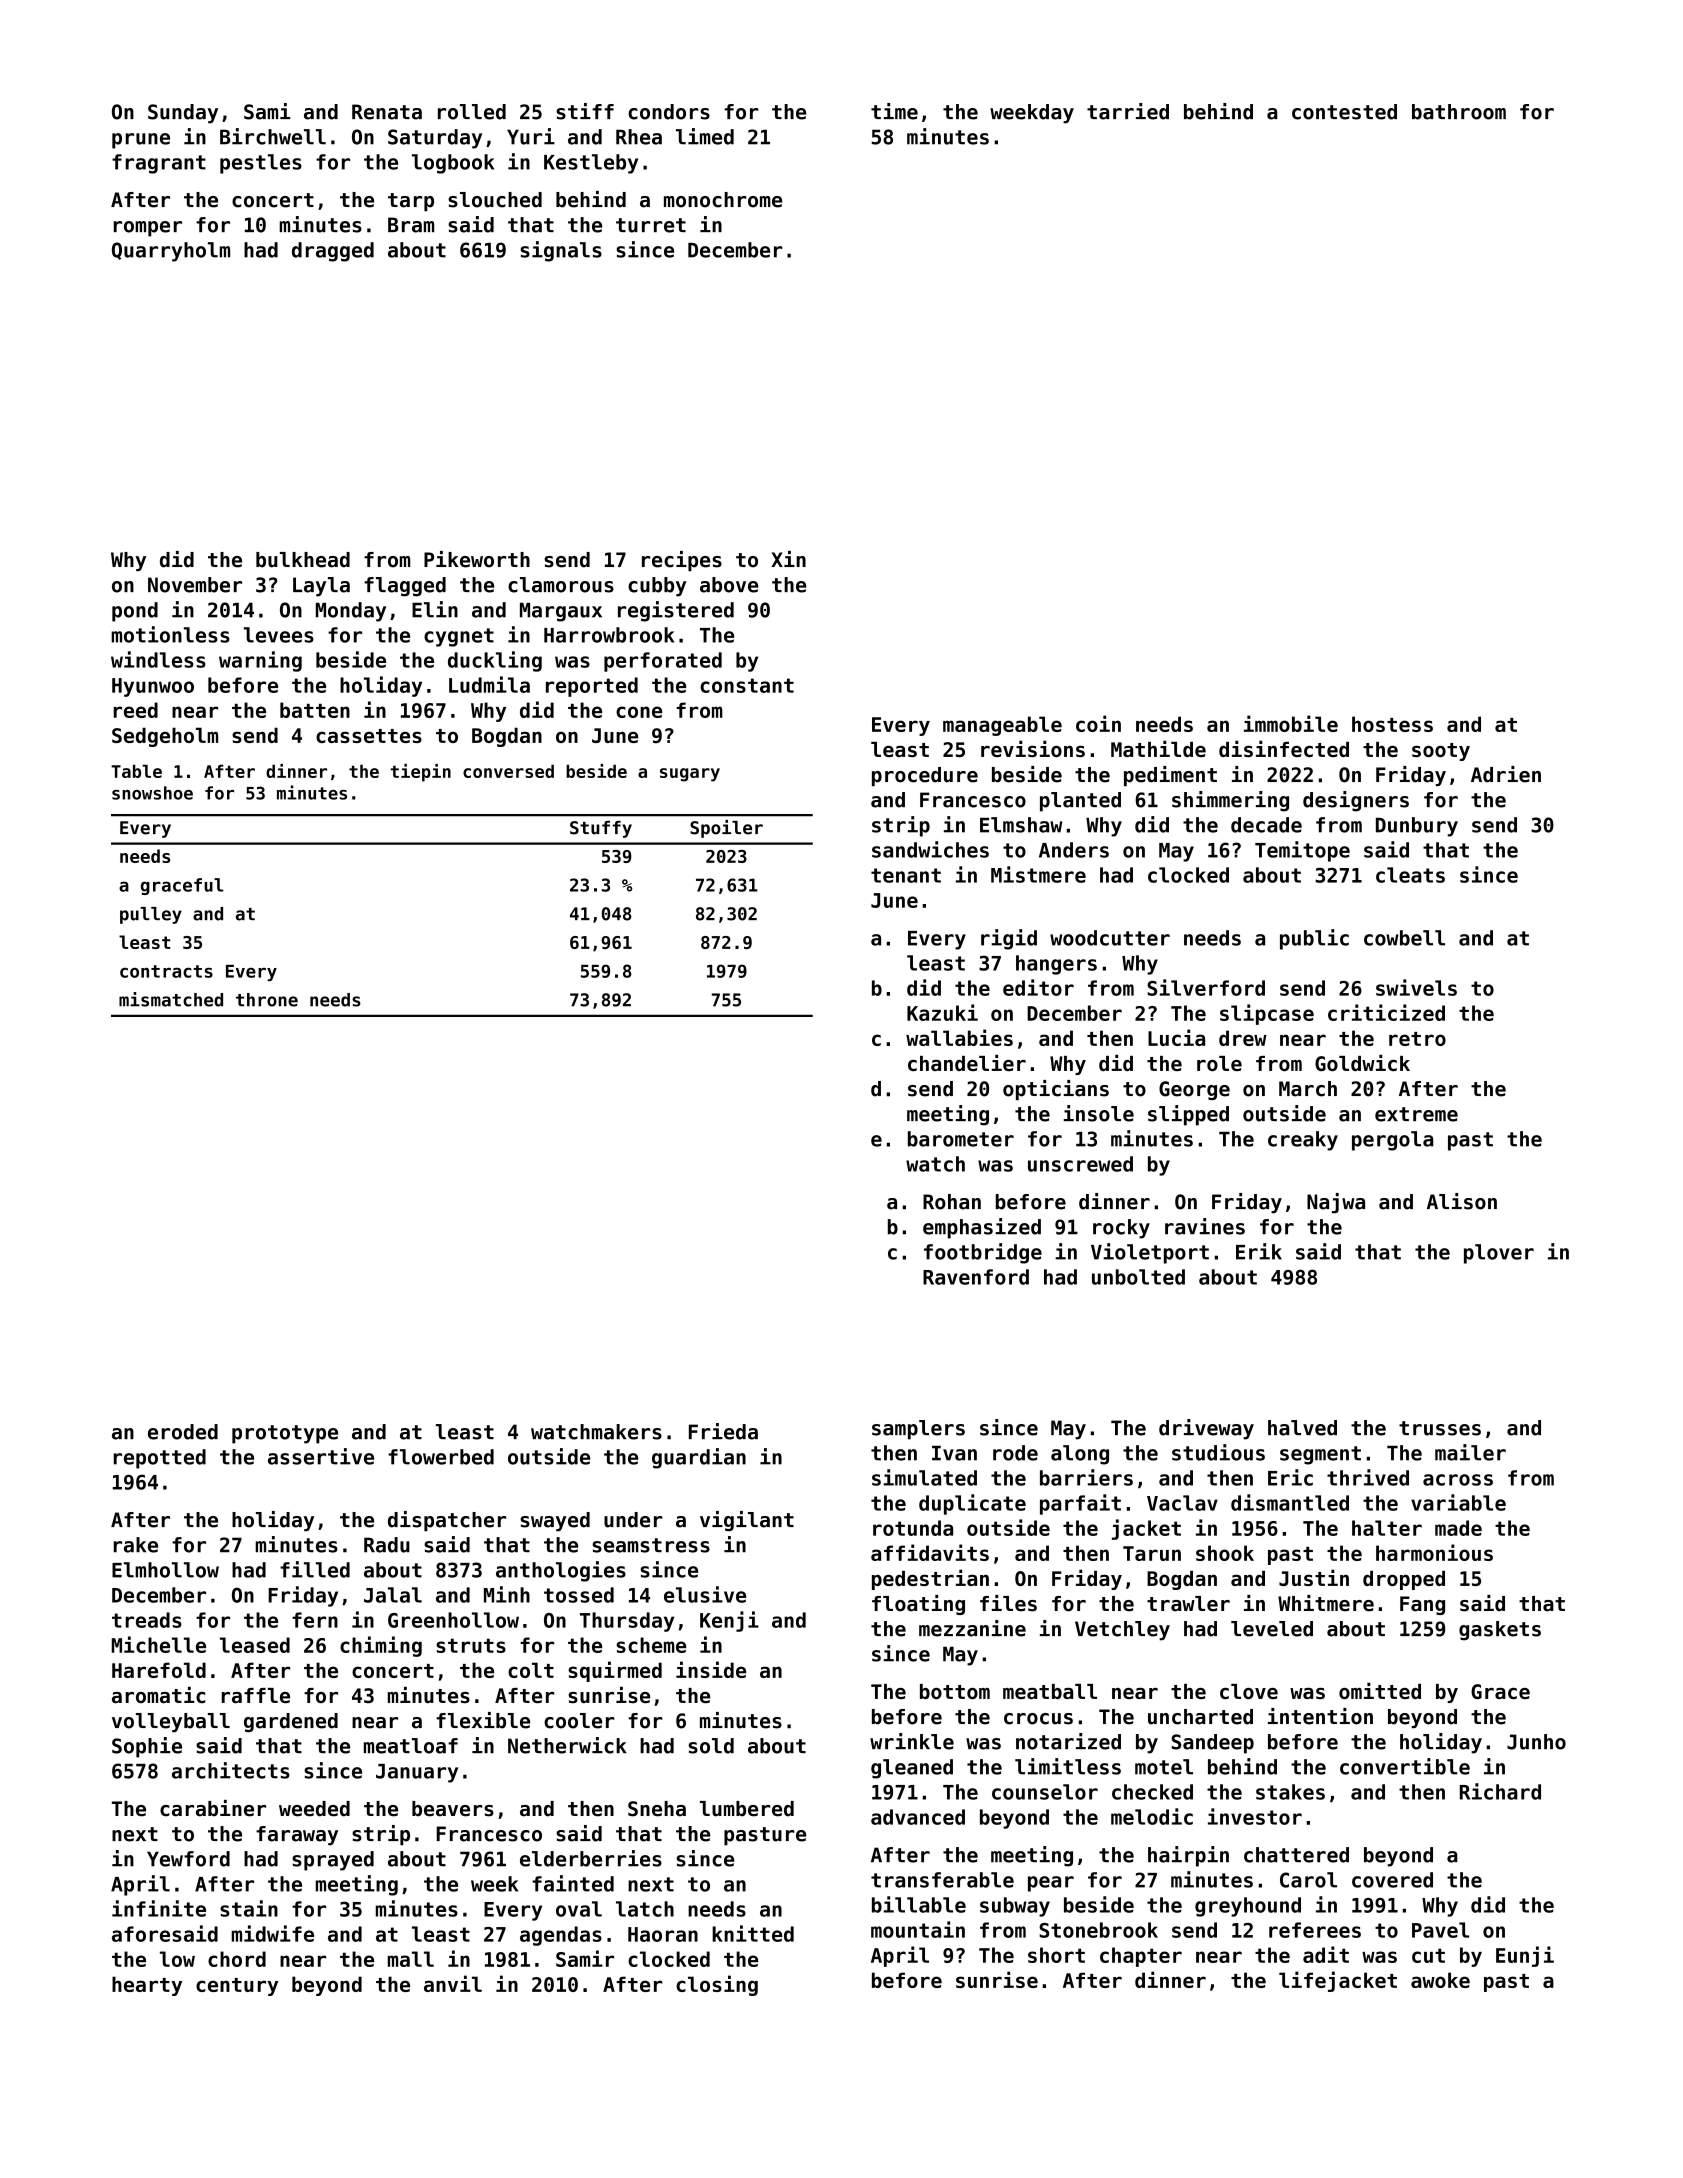 The image size is (1683, 2178). What do you see at coordinates (663, 1934) in the screenshot?
I see `Haoran` at bounding box center [663, 1934].
